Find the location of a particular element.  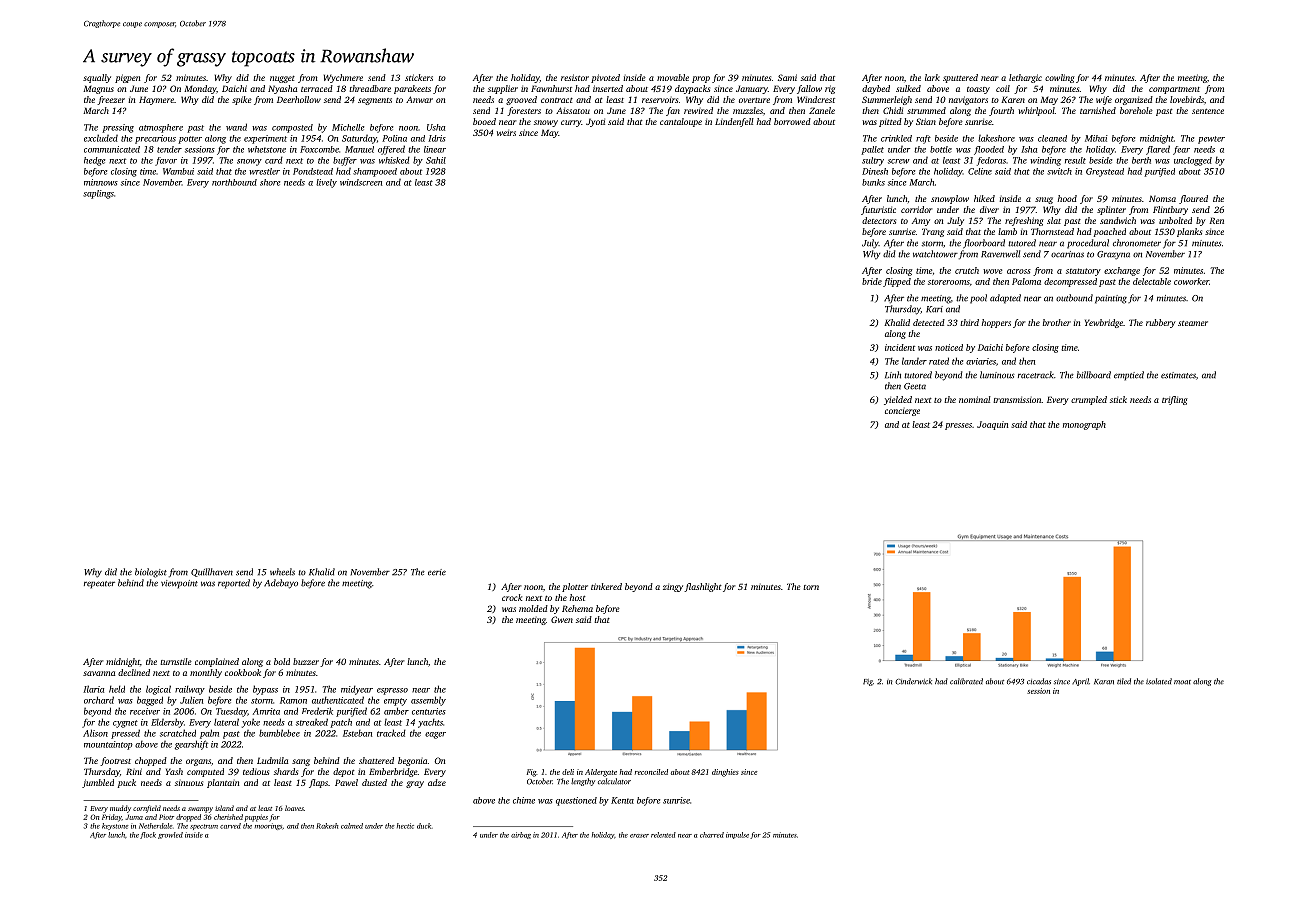

jumbled is located at coordinates (98, 783).
